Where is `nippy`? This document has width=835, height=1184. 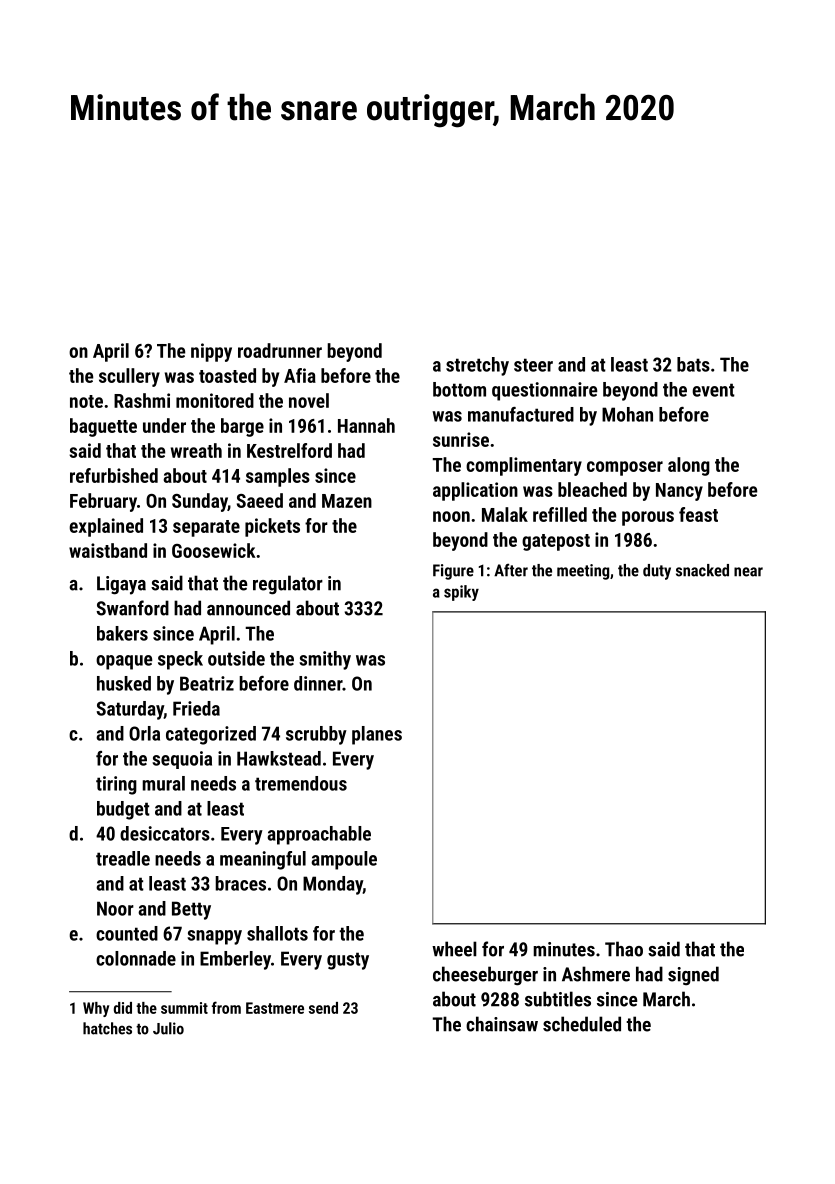
nippy is located at coordinates (211, 352).
